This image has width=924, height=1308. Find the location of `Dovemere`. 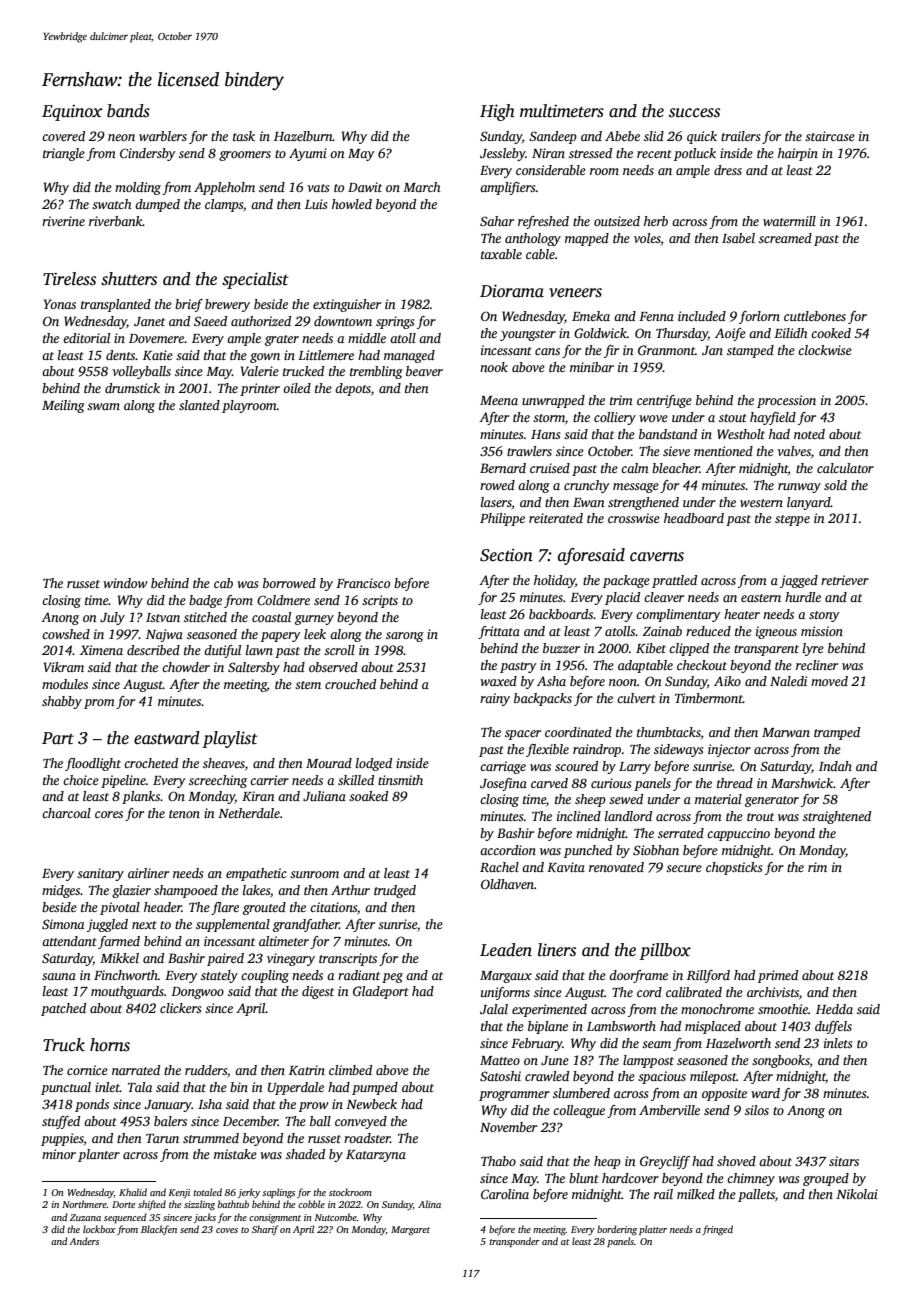

Dovemere is located at coordinates (156, 338).
